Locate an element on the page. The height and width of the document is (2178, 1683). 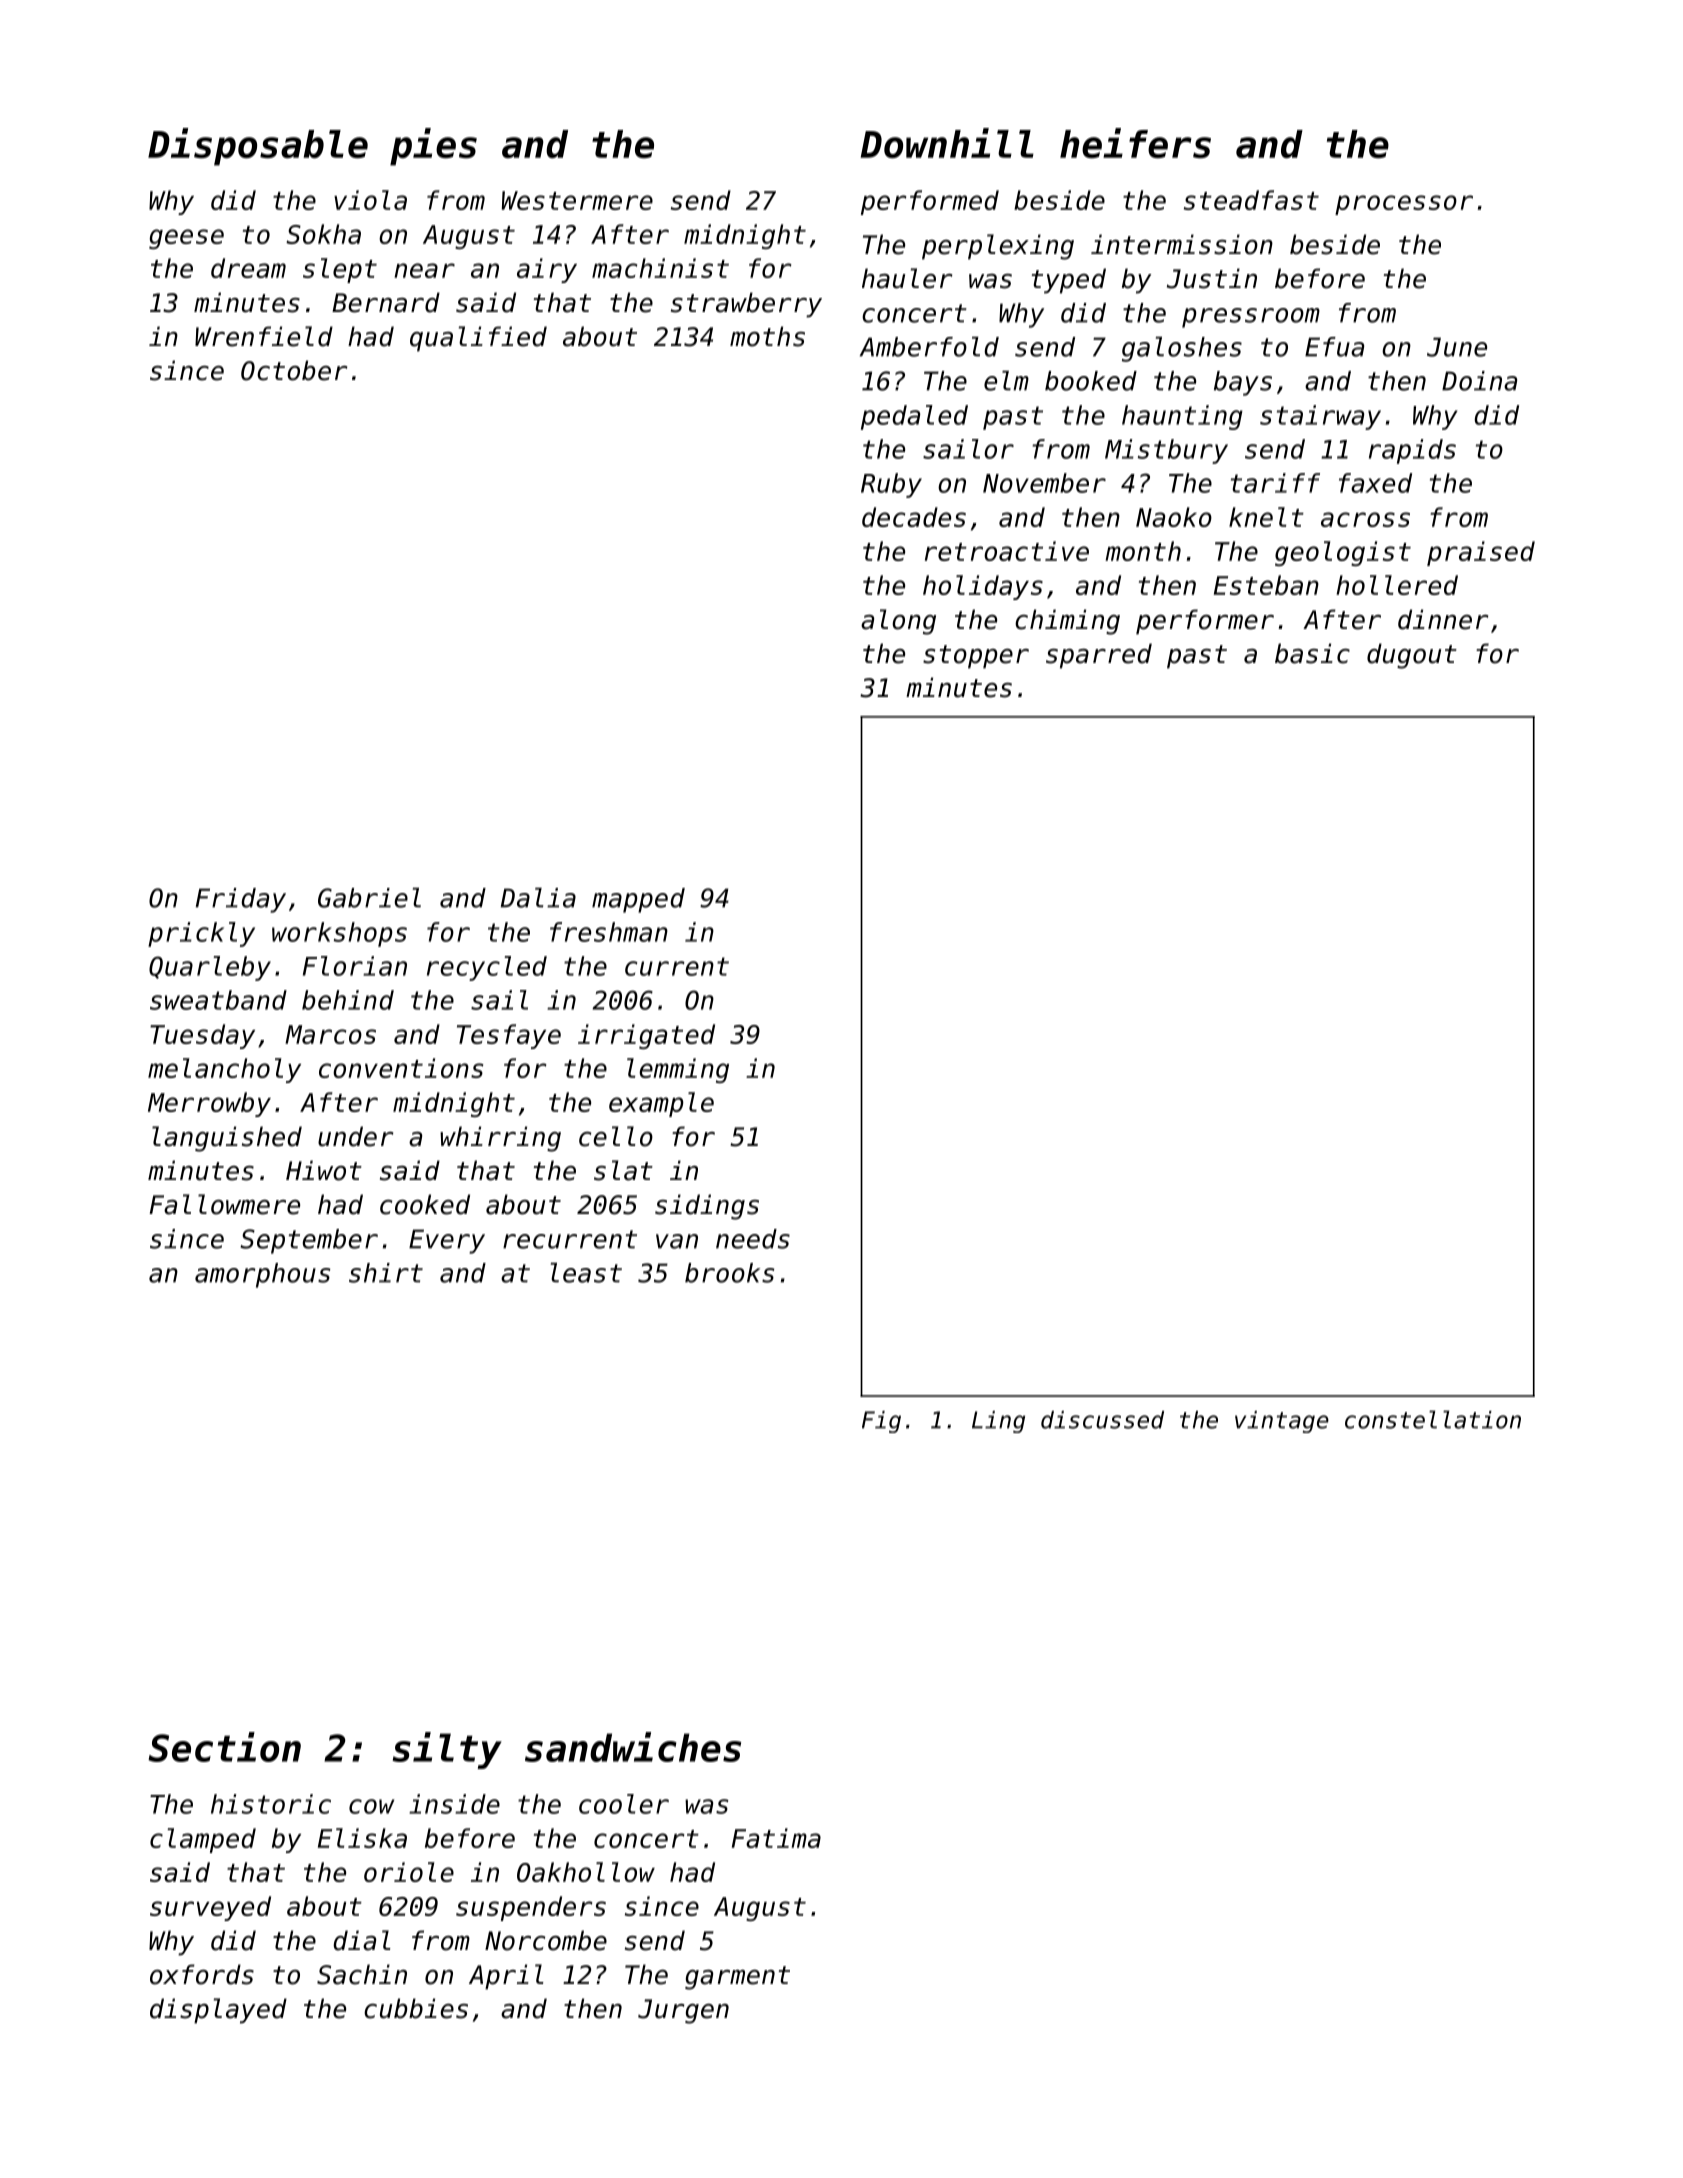
Fig is located at coordinates (881, 1422).
